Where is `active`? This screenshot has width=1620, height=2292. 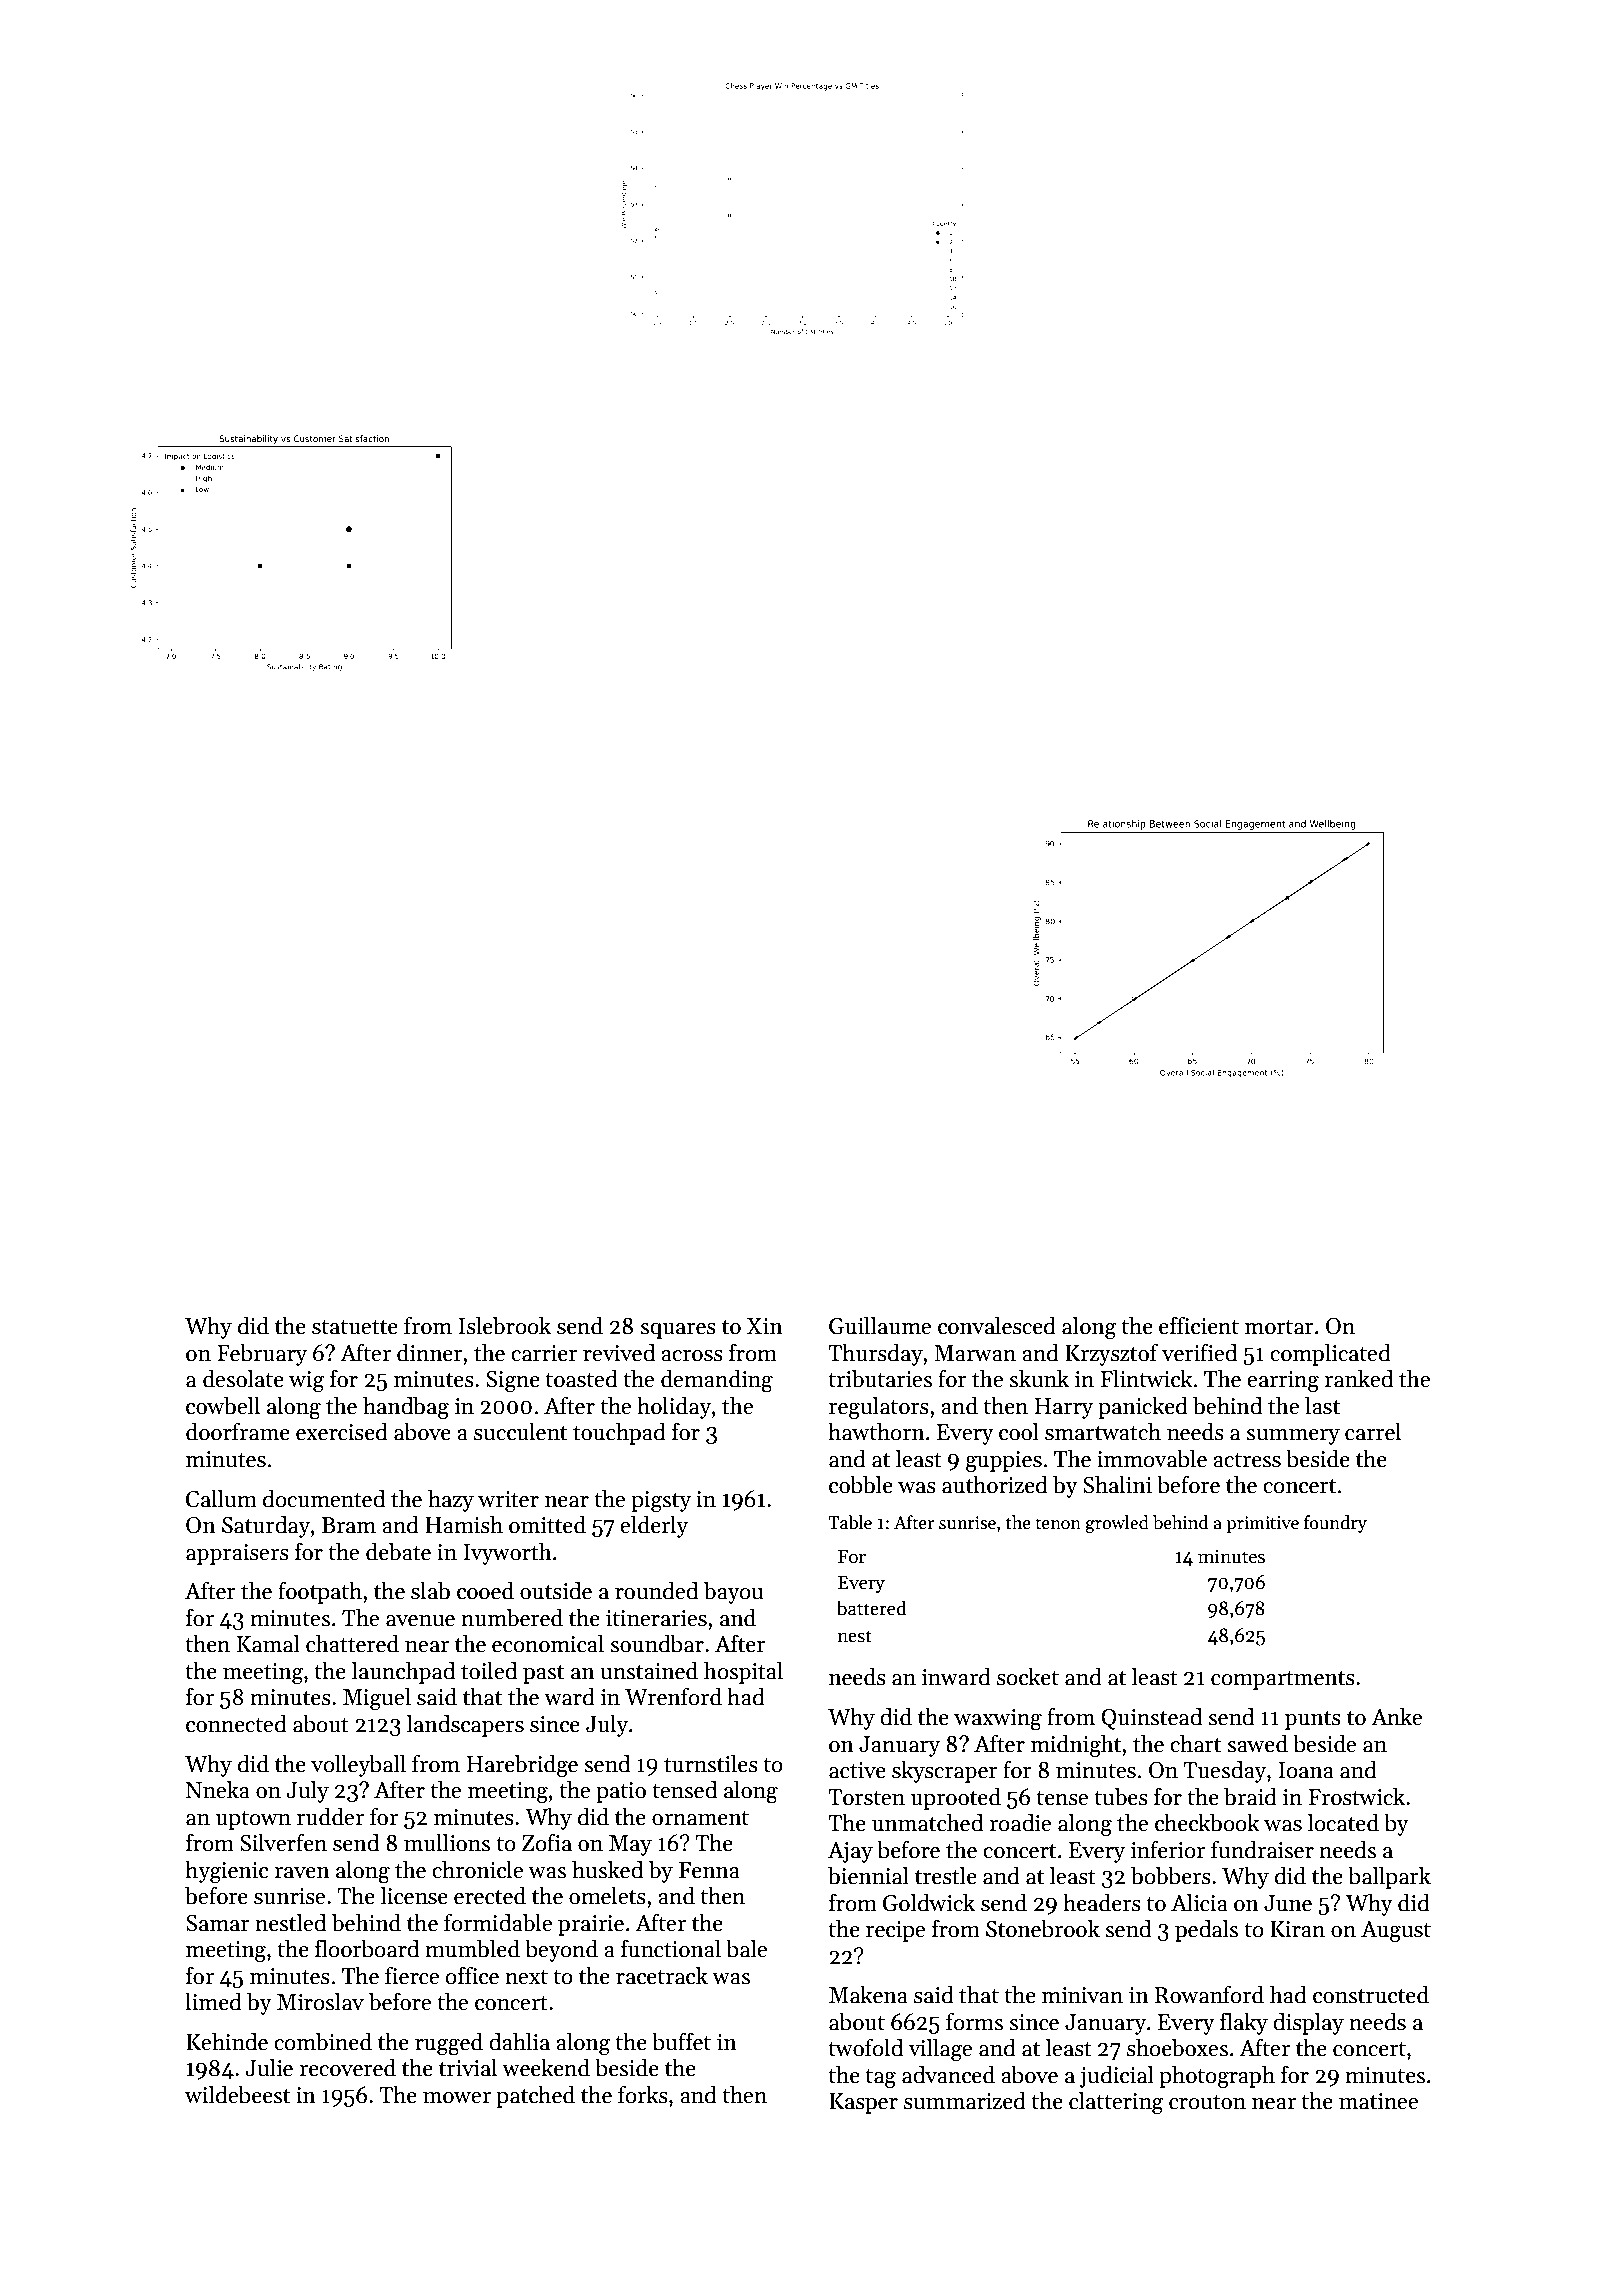
active is located at coordinates (857, 1770).
